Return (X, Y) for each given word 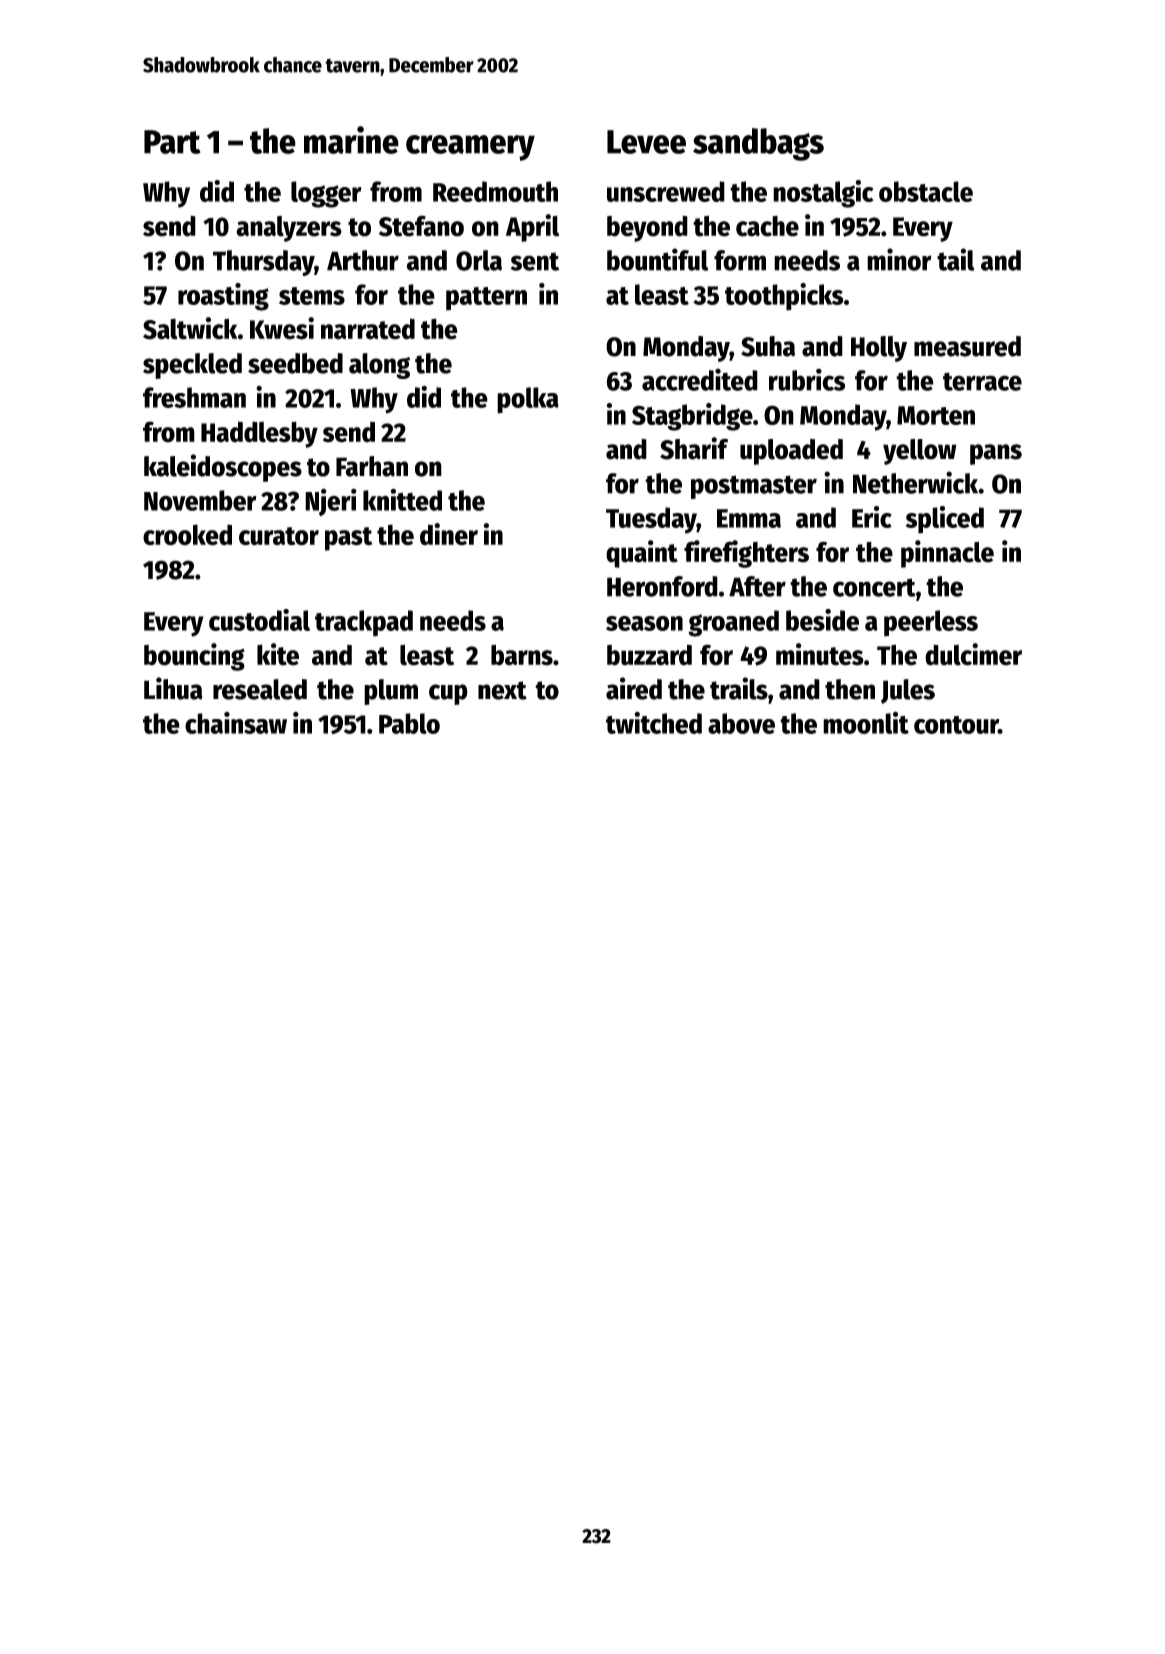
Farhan (372, 466)
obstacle (926, 191)
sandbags (758, 144)
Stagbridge (692, 417)
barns (522, 655)
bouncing (194, 657)
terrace (982, 381)
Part (172, 142)
